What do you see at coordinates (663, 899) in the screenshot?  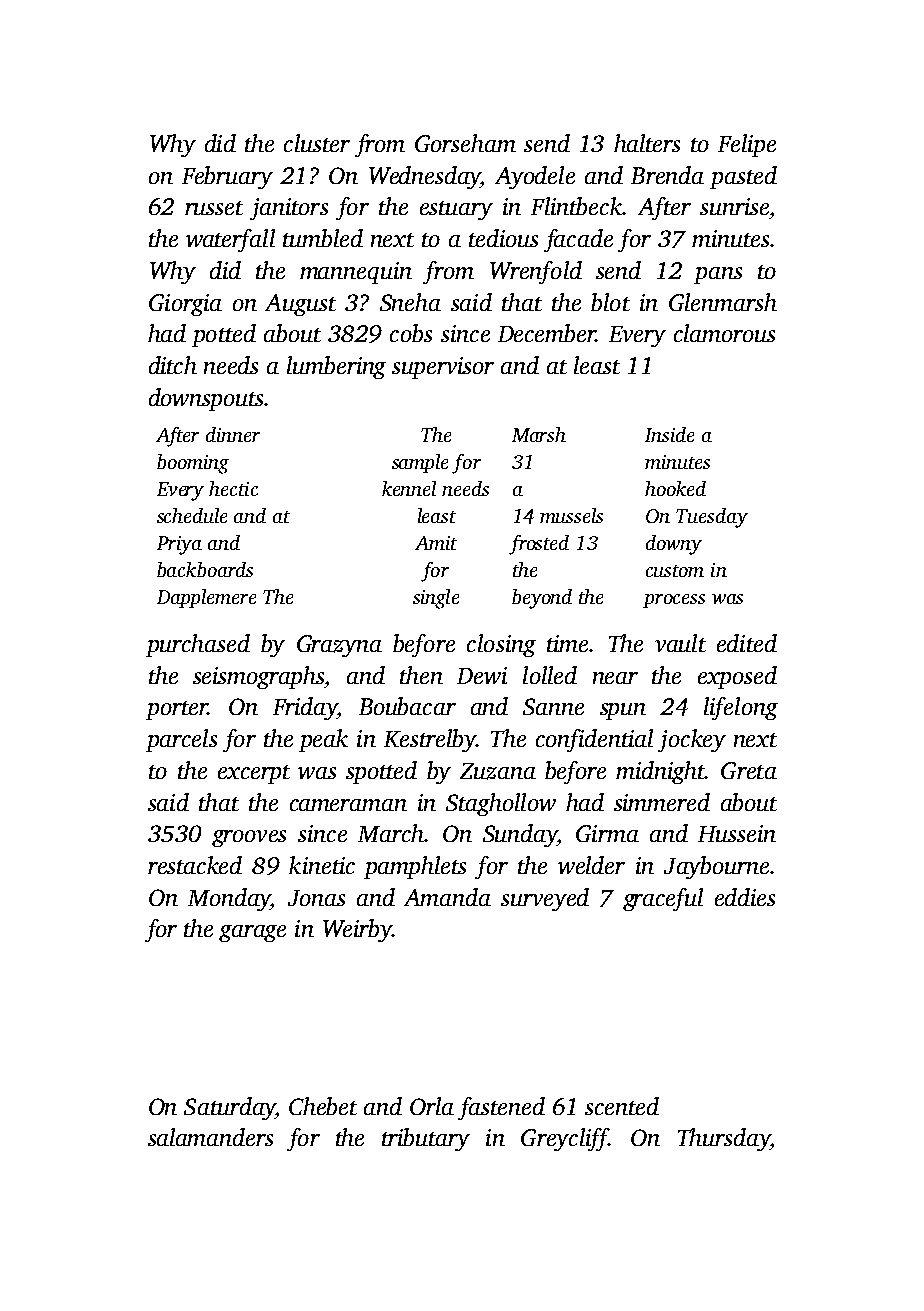 I see `graceful` at bounding box center [663, 899].
